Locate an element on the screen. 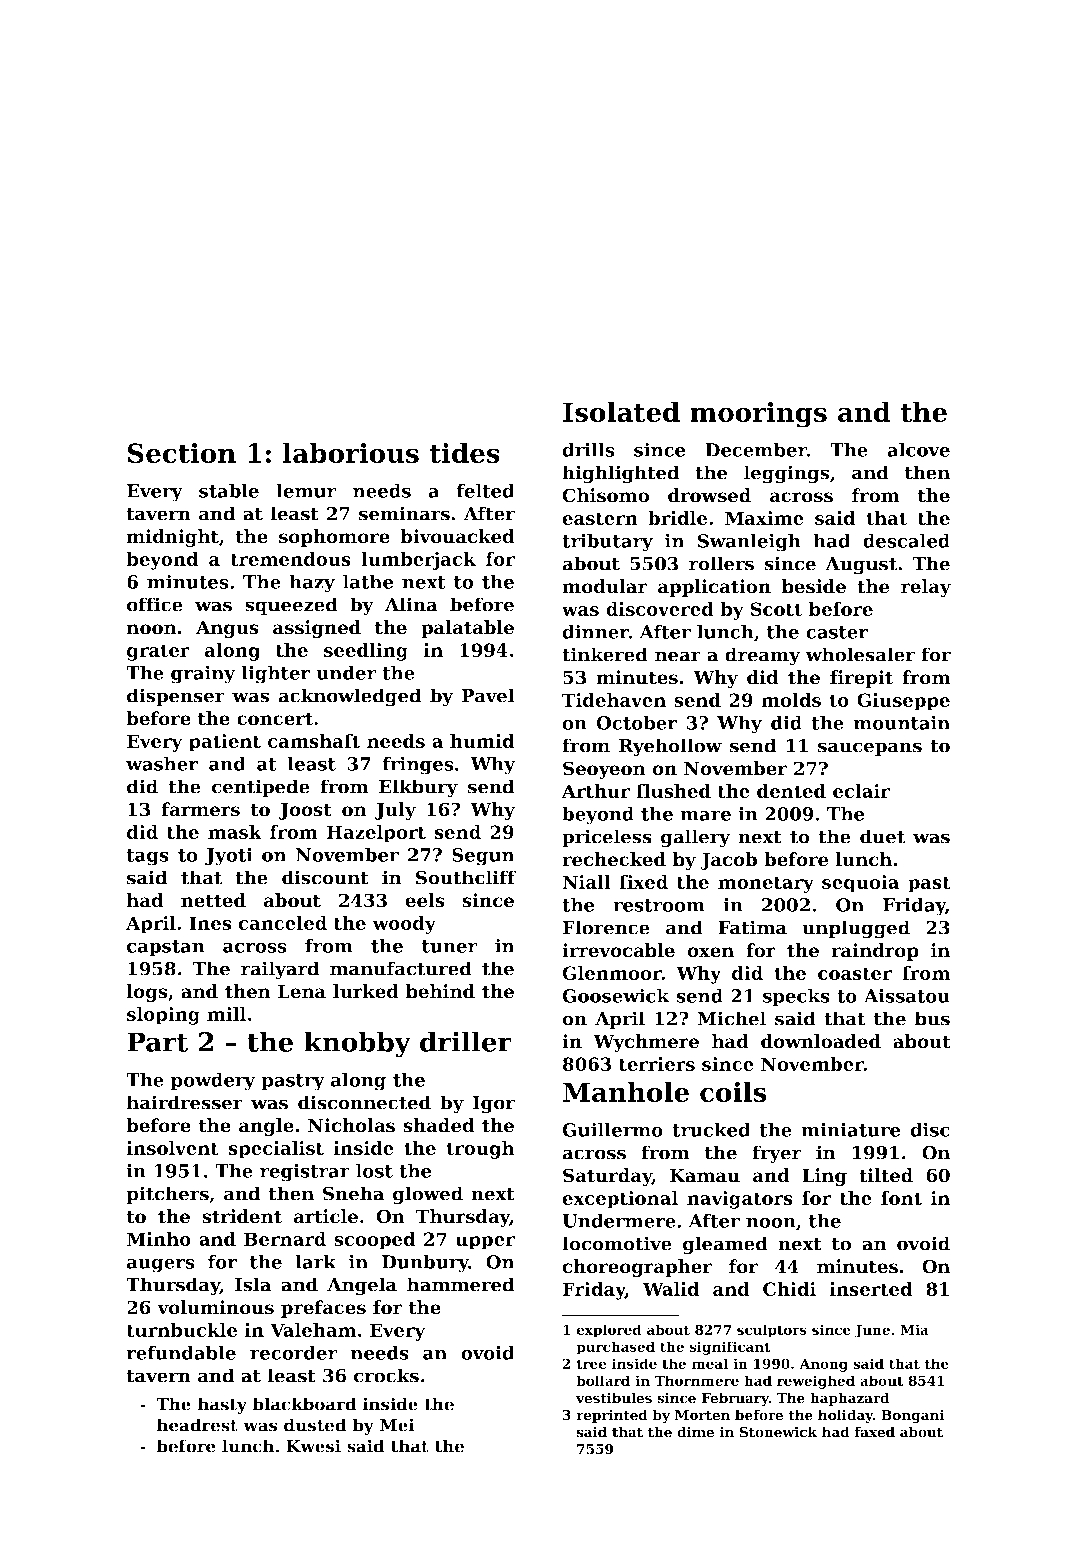 Image resolution: width=1077 pixels, height=1560 pixels. midnight is located at coordinates (172, 538).
